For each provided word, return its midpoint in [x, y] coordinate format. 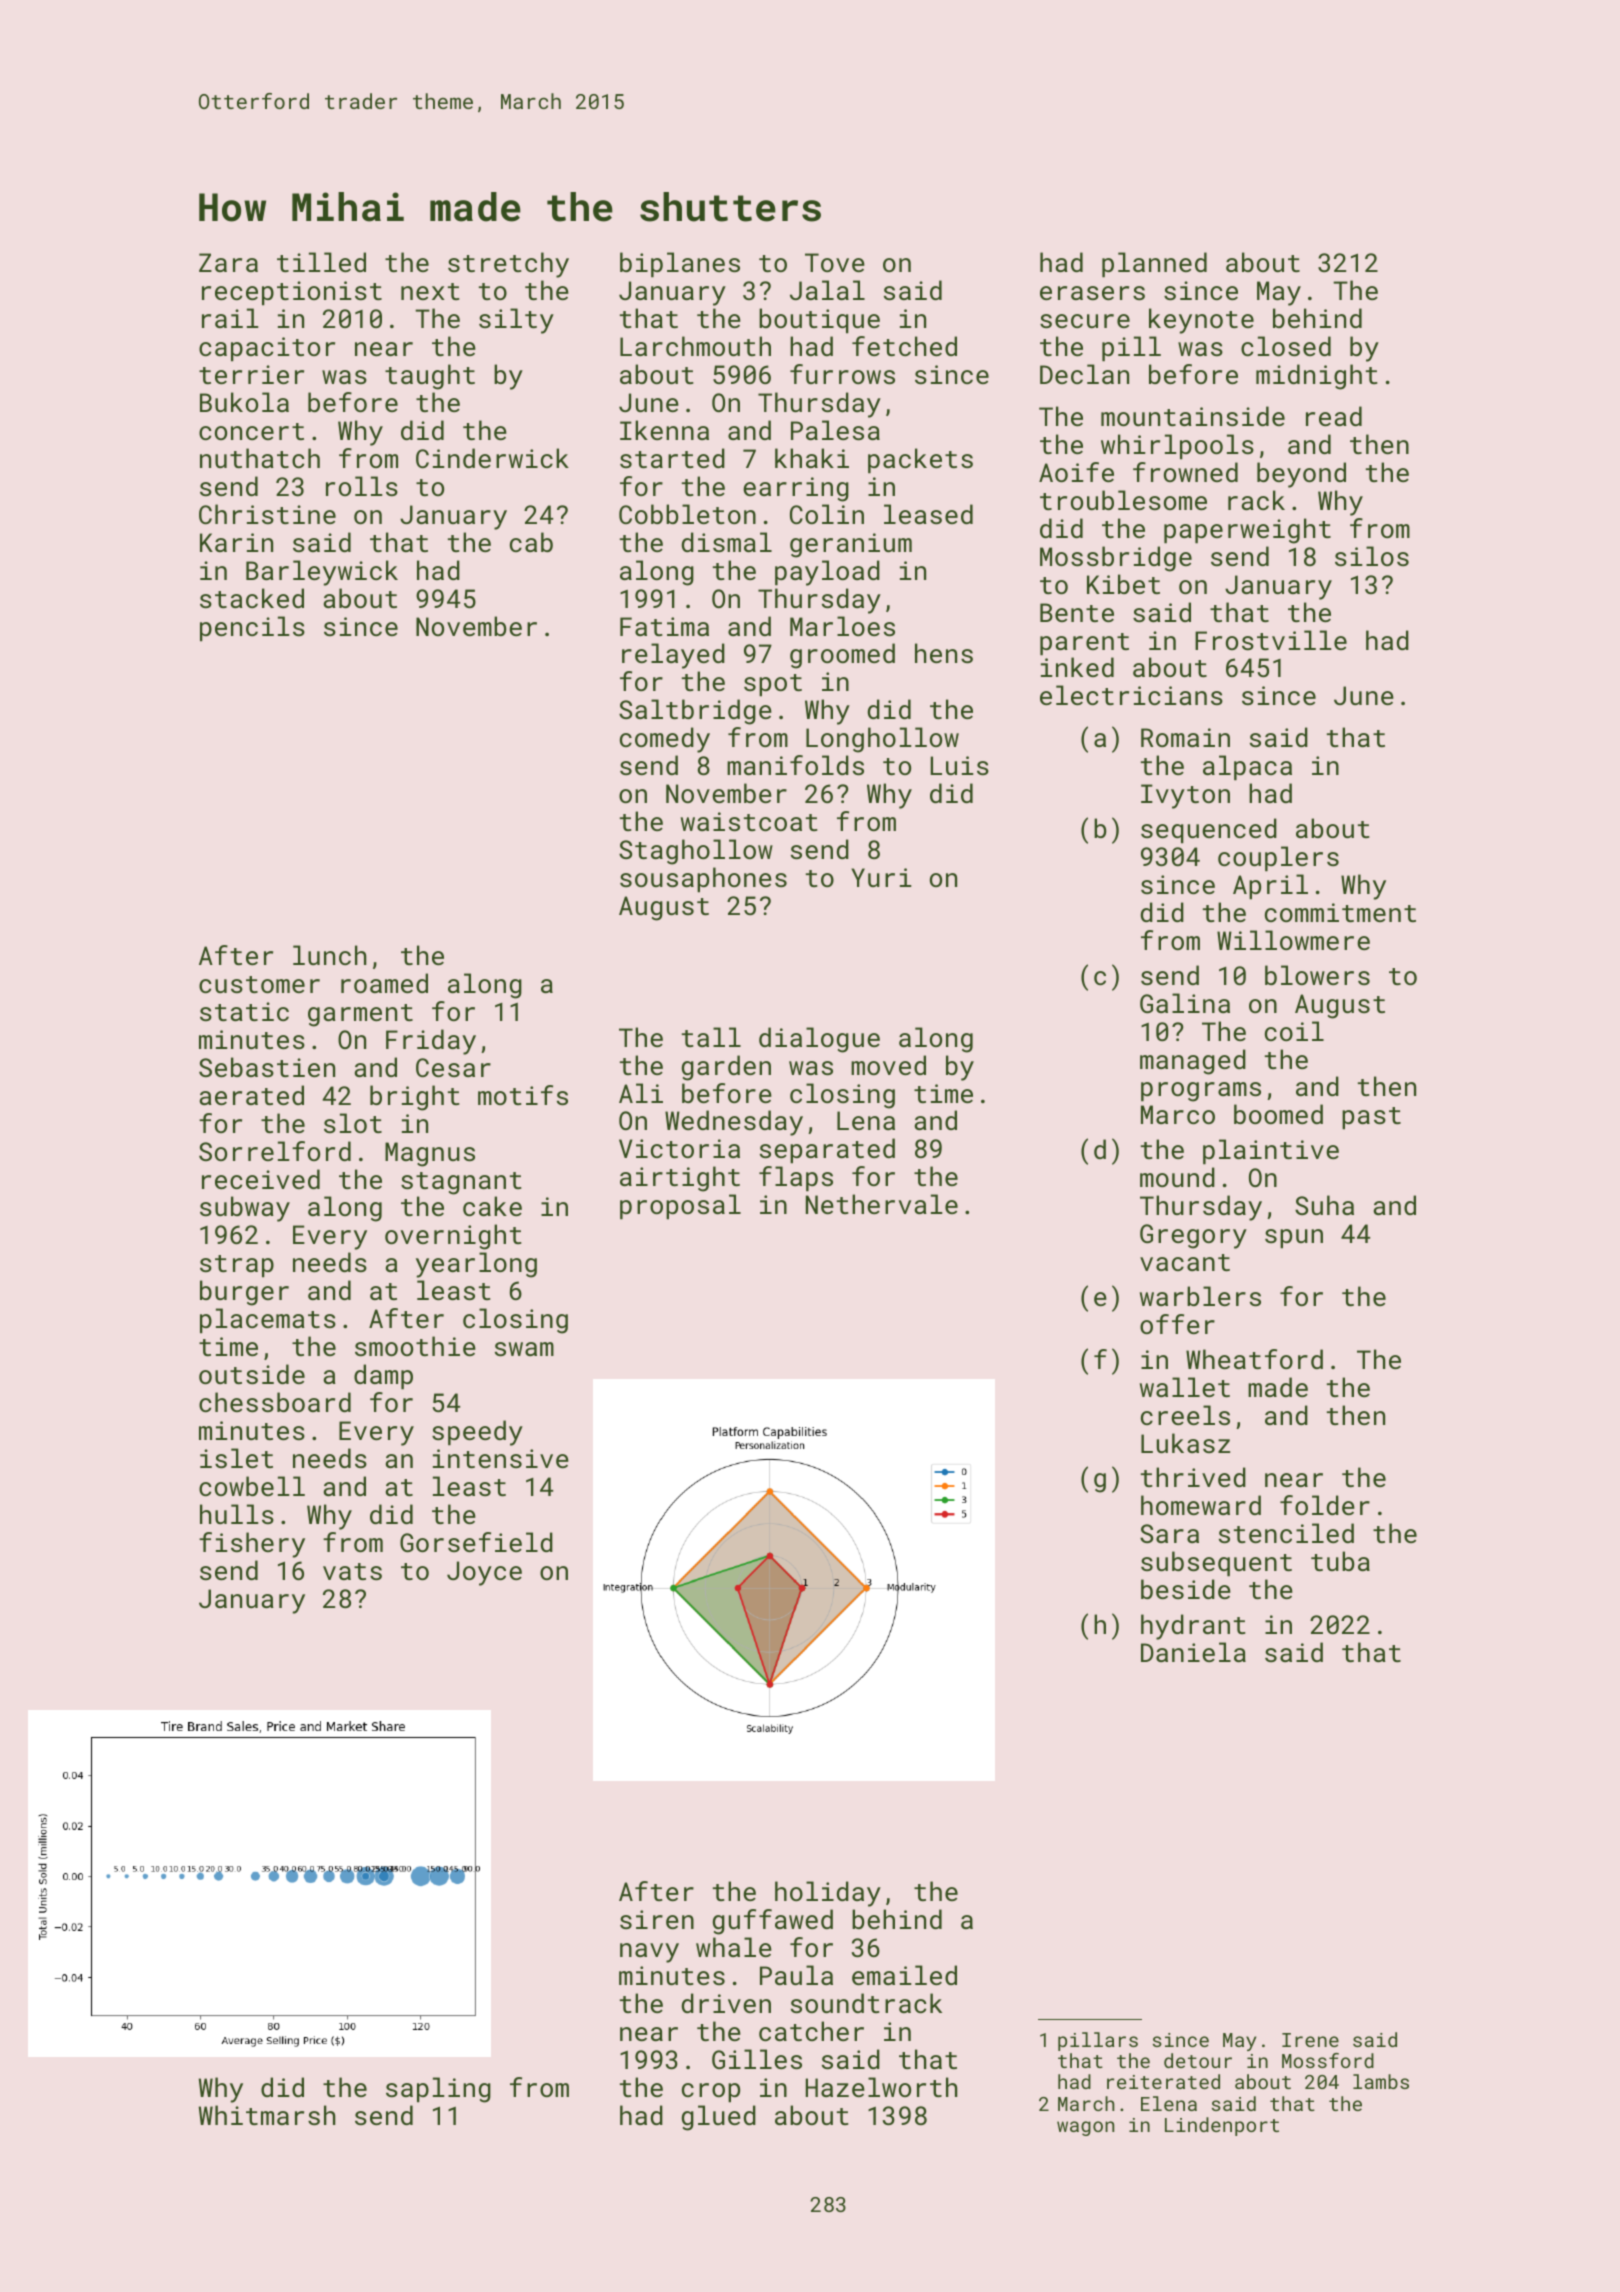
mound [1177, 1177]
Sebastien [267, 1067]
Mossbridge [1116, 559]
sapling [438, 2090]
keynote [1201, 321]
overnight [453, 1237]
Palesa [835, 430]
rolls [362, 486]
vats [352, 1571]
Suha [1324, 1205]
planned [1154, 264]
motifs [523, 1095]
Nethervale [882, 1204]
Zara [228, 262]
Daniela [1193, 1652]
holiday [828, 1894]
